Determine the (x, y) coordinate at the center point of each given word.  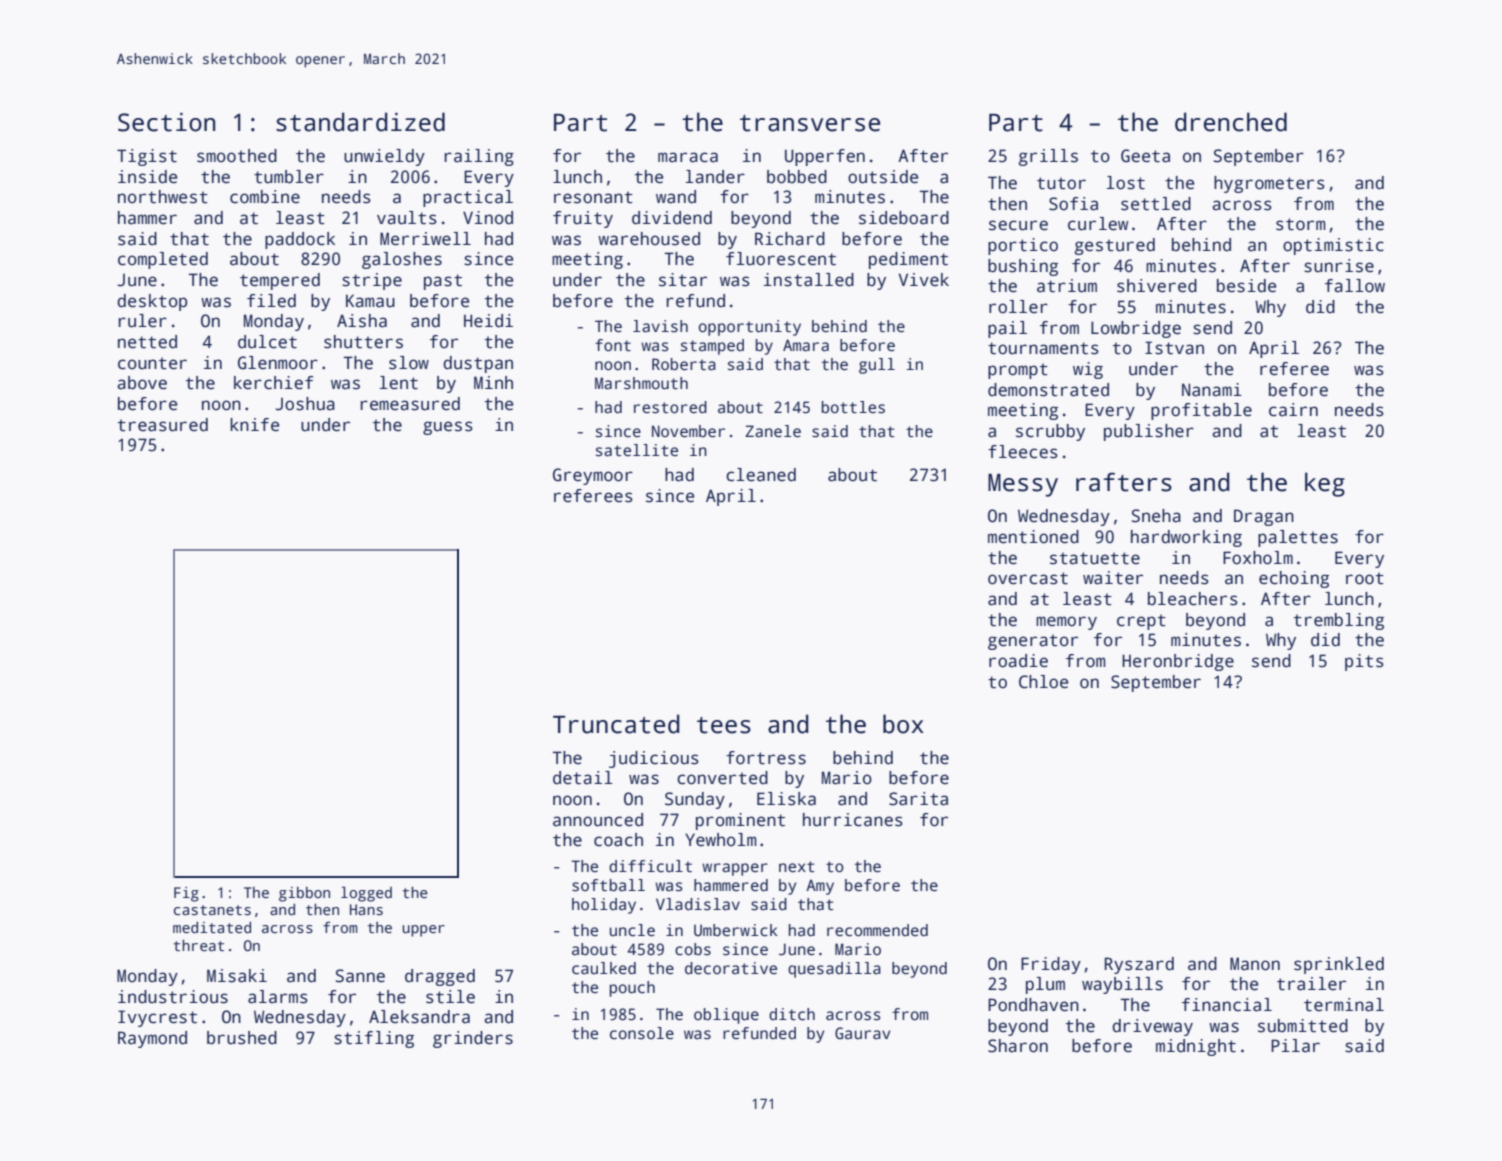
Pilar (1295, 1046)
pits (1364, 662)
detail (583, 778)
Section (166, 122)
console (642, 1033)
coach (618, 840)
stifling (374, 1039)
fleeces (1023, 452)
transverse (810, 123)
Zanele (773, 431)
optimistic (1333, 246)
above (142, 383)
